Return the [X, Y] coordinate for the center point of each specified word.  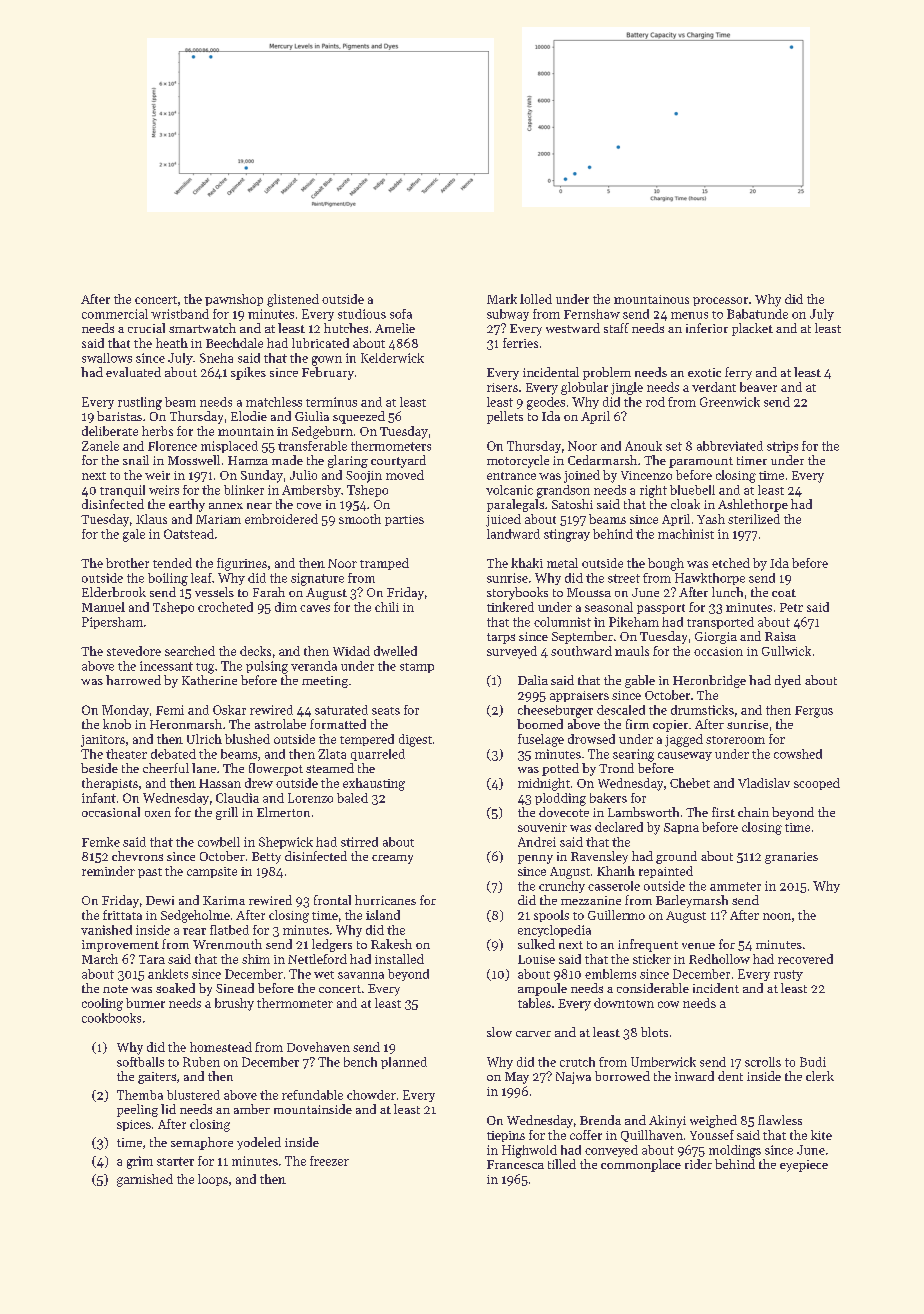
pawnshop [234, 300]
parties [404, 520]
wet [324, 975]
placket [752, 329]
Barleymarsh [692, 901]
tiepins [506, 1136]
